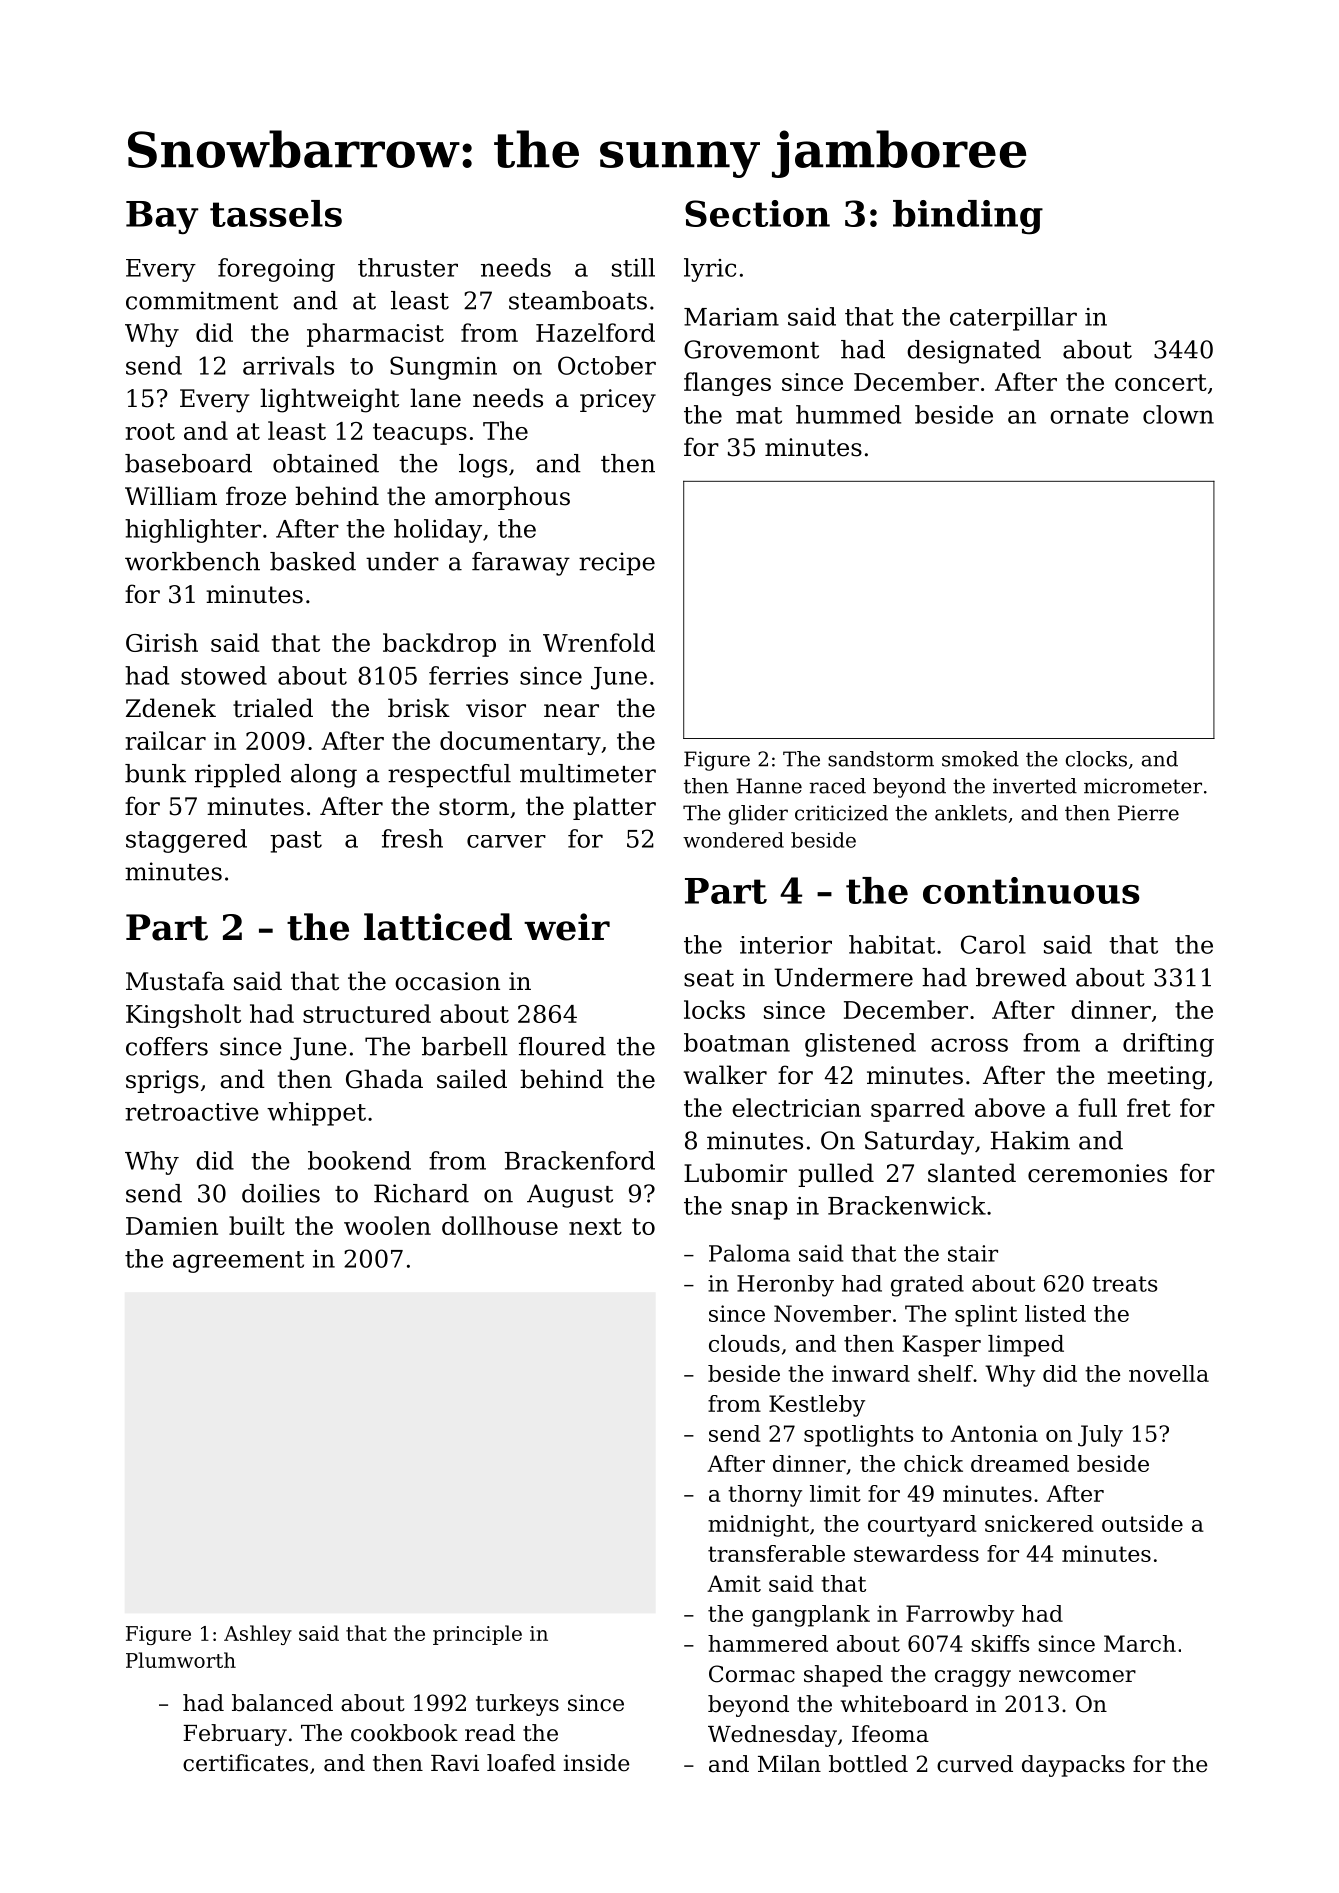 The height and width of the screenshot is (1893, 1339). I want to click on certificates, so click(245, 1763).
